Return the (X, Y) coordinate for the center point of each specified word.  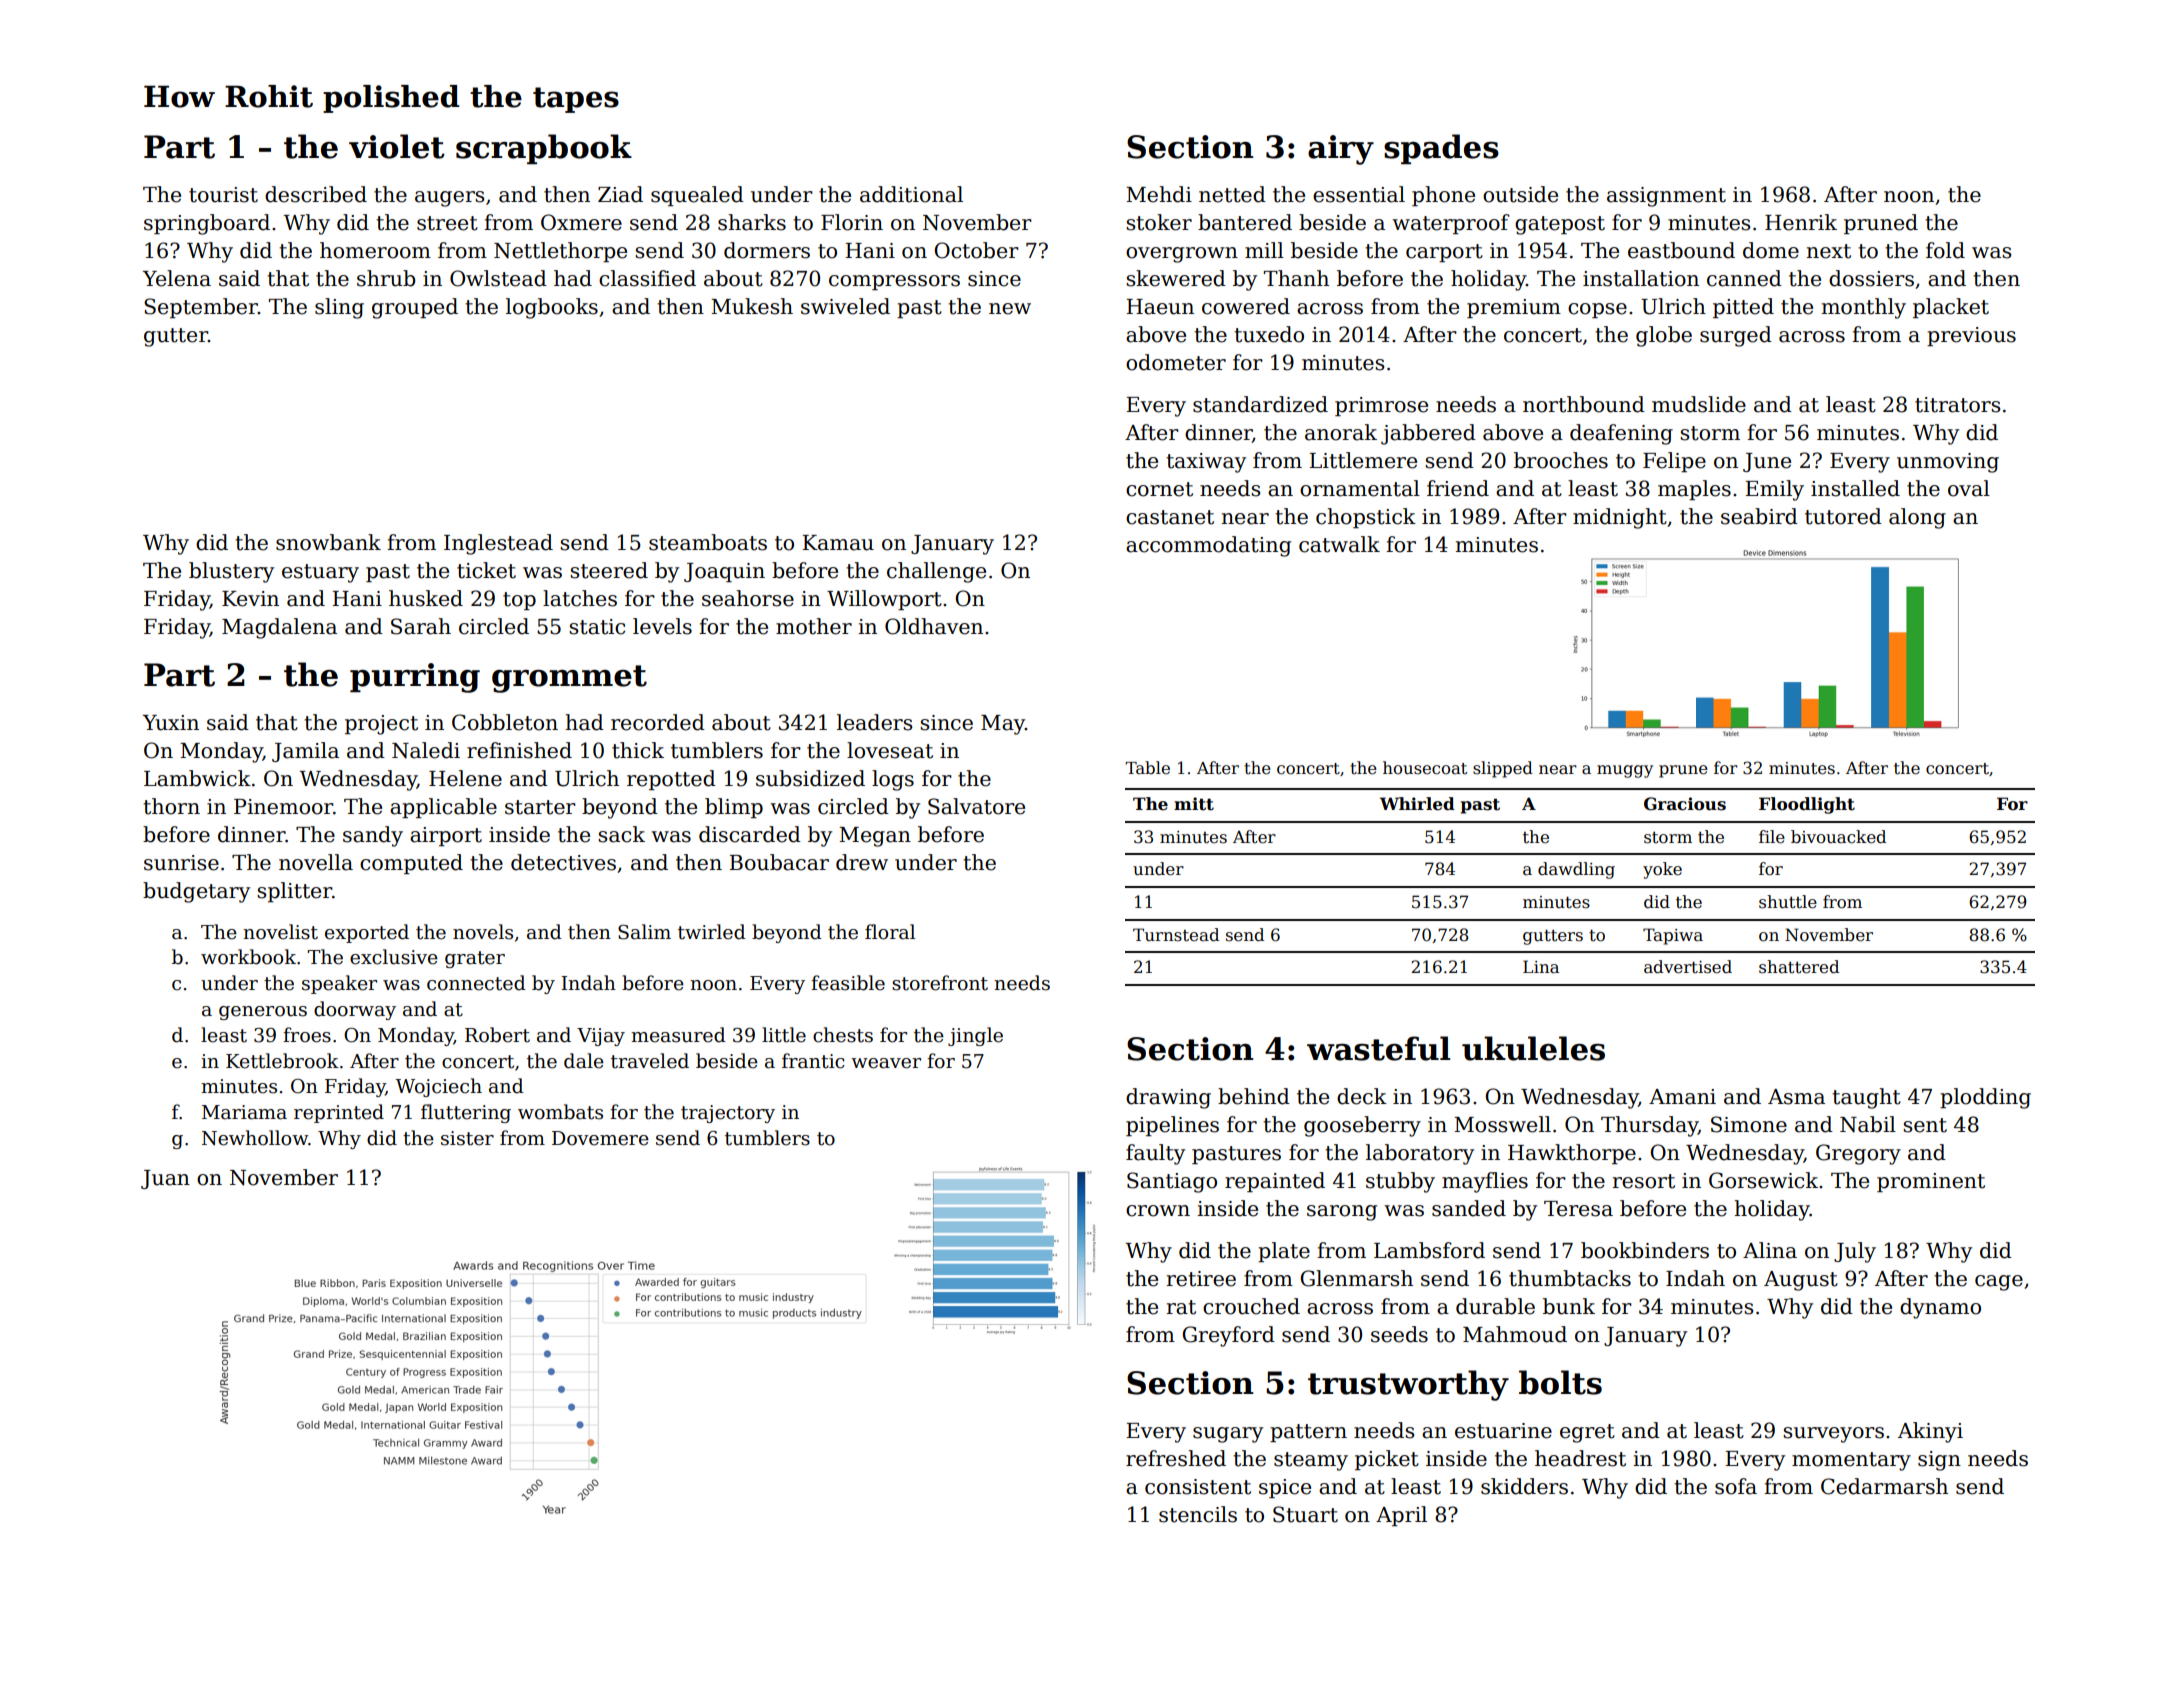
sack (621, 834)
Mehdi (1159, 194)
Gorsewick (1763, 1180)
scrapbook (544, 149)
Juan (165, 1179)
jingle (975, 1036)
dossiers (1871, 278)
